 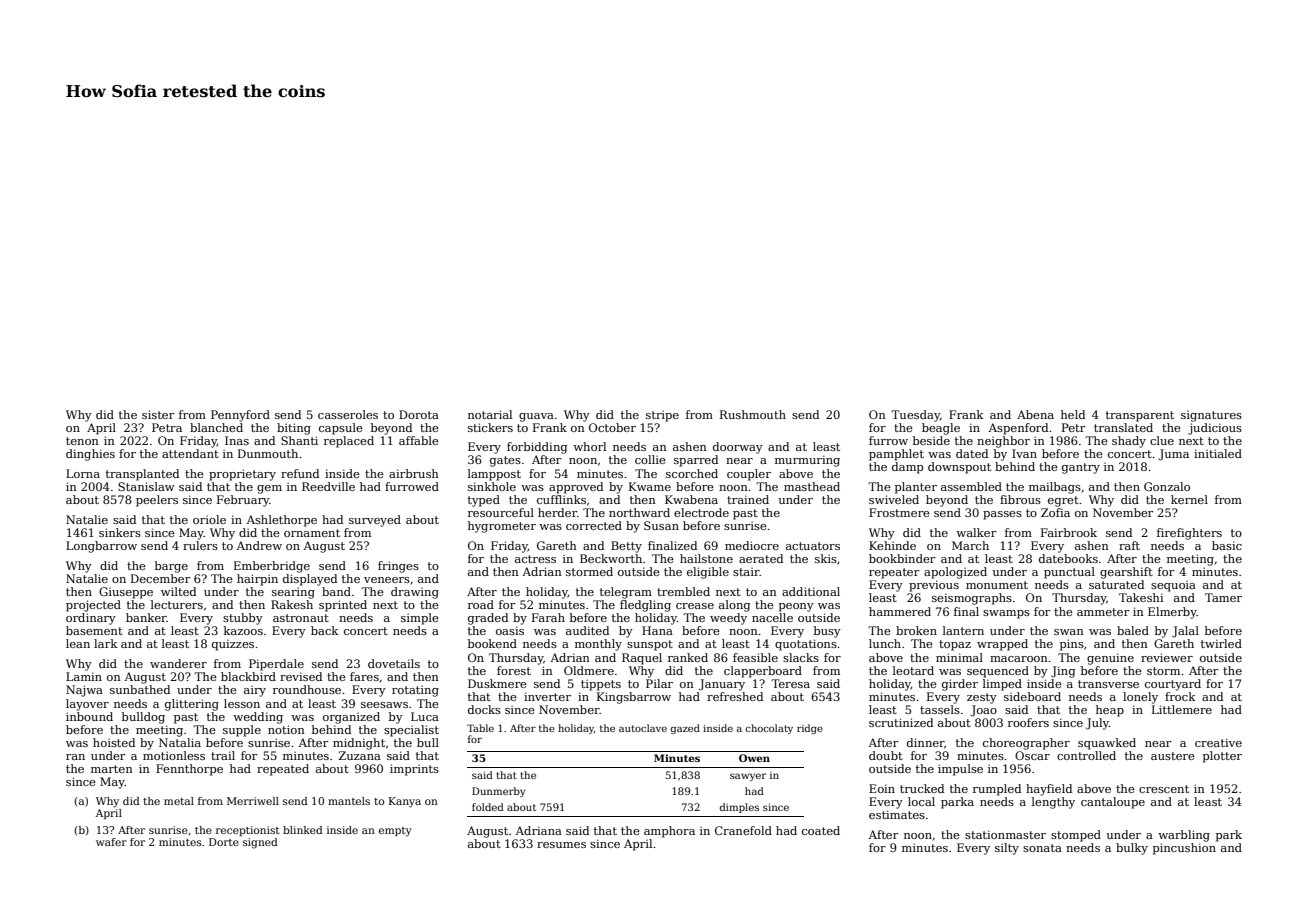 I want to click on transparent, so click(x=1140, y=416).
